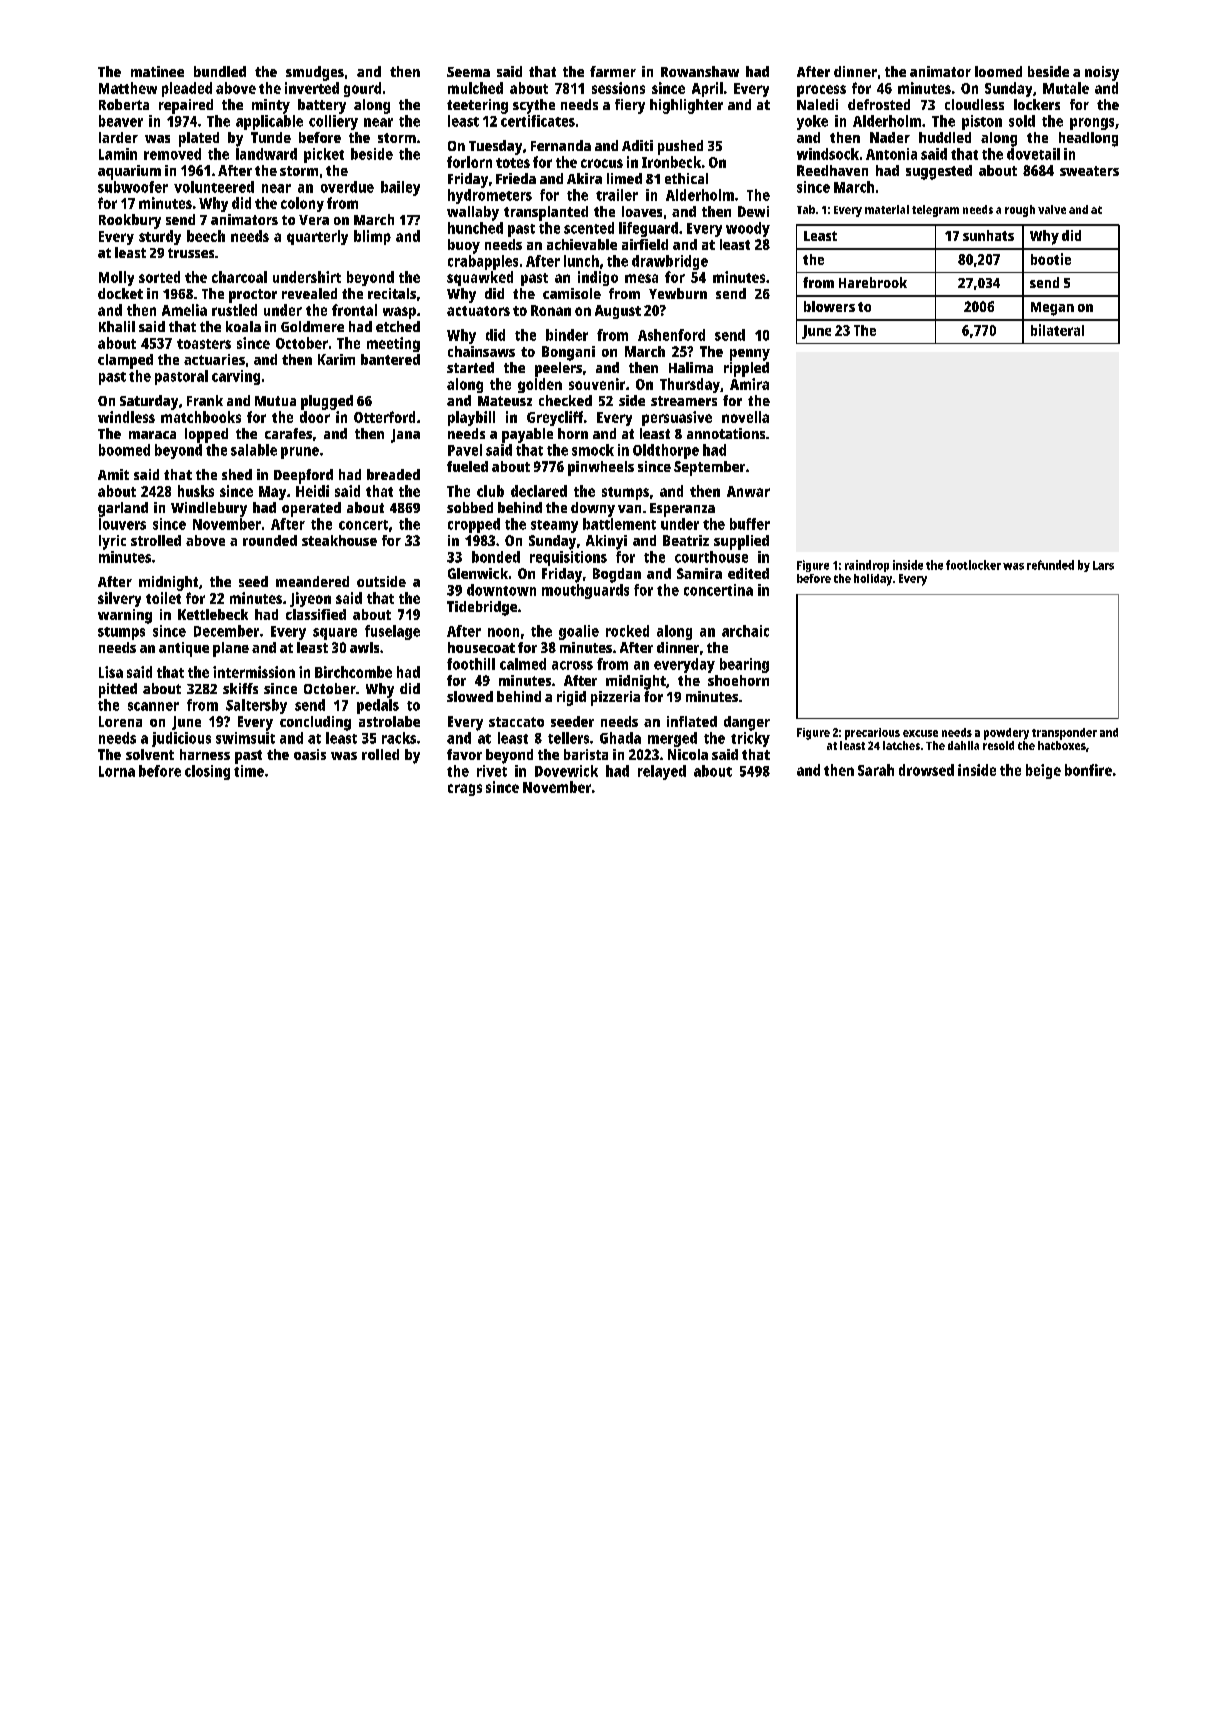  I want to click on buffer, so click(750, 524).
